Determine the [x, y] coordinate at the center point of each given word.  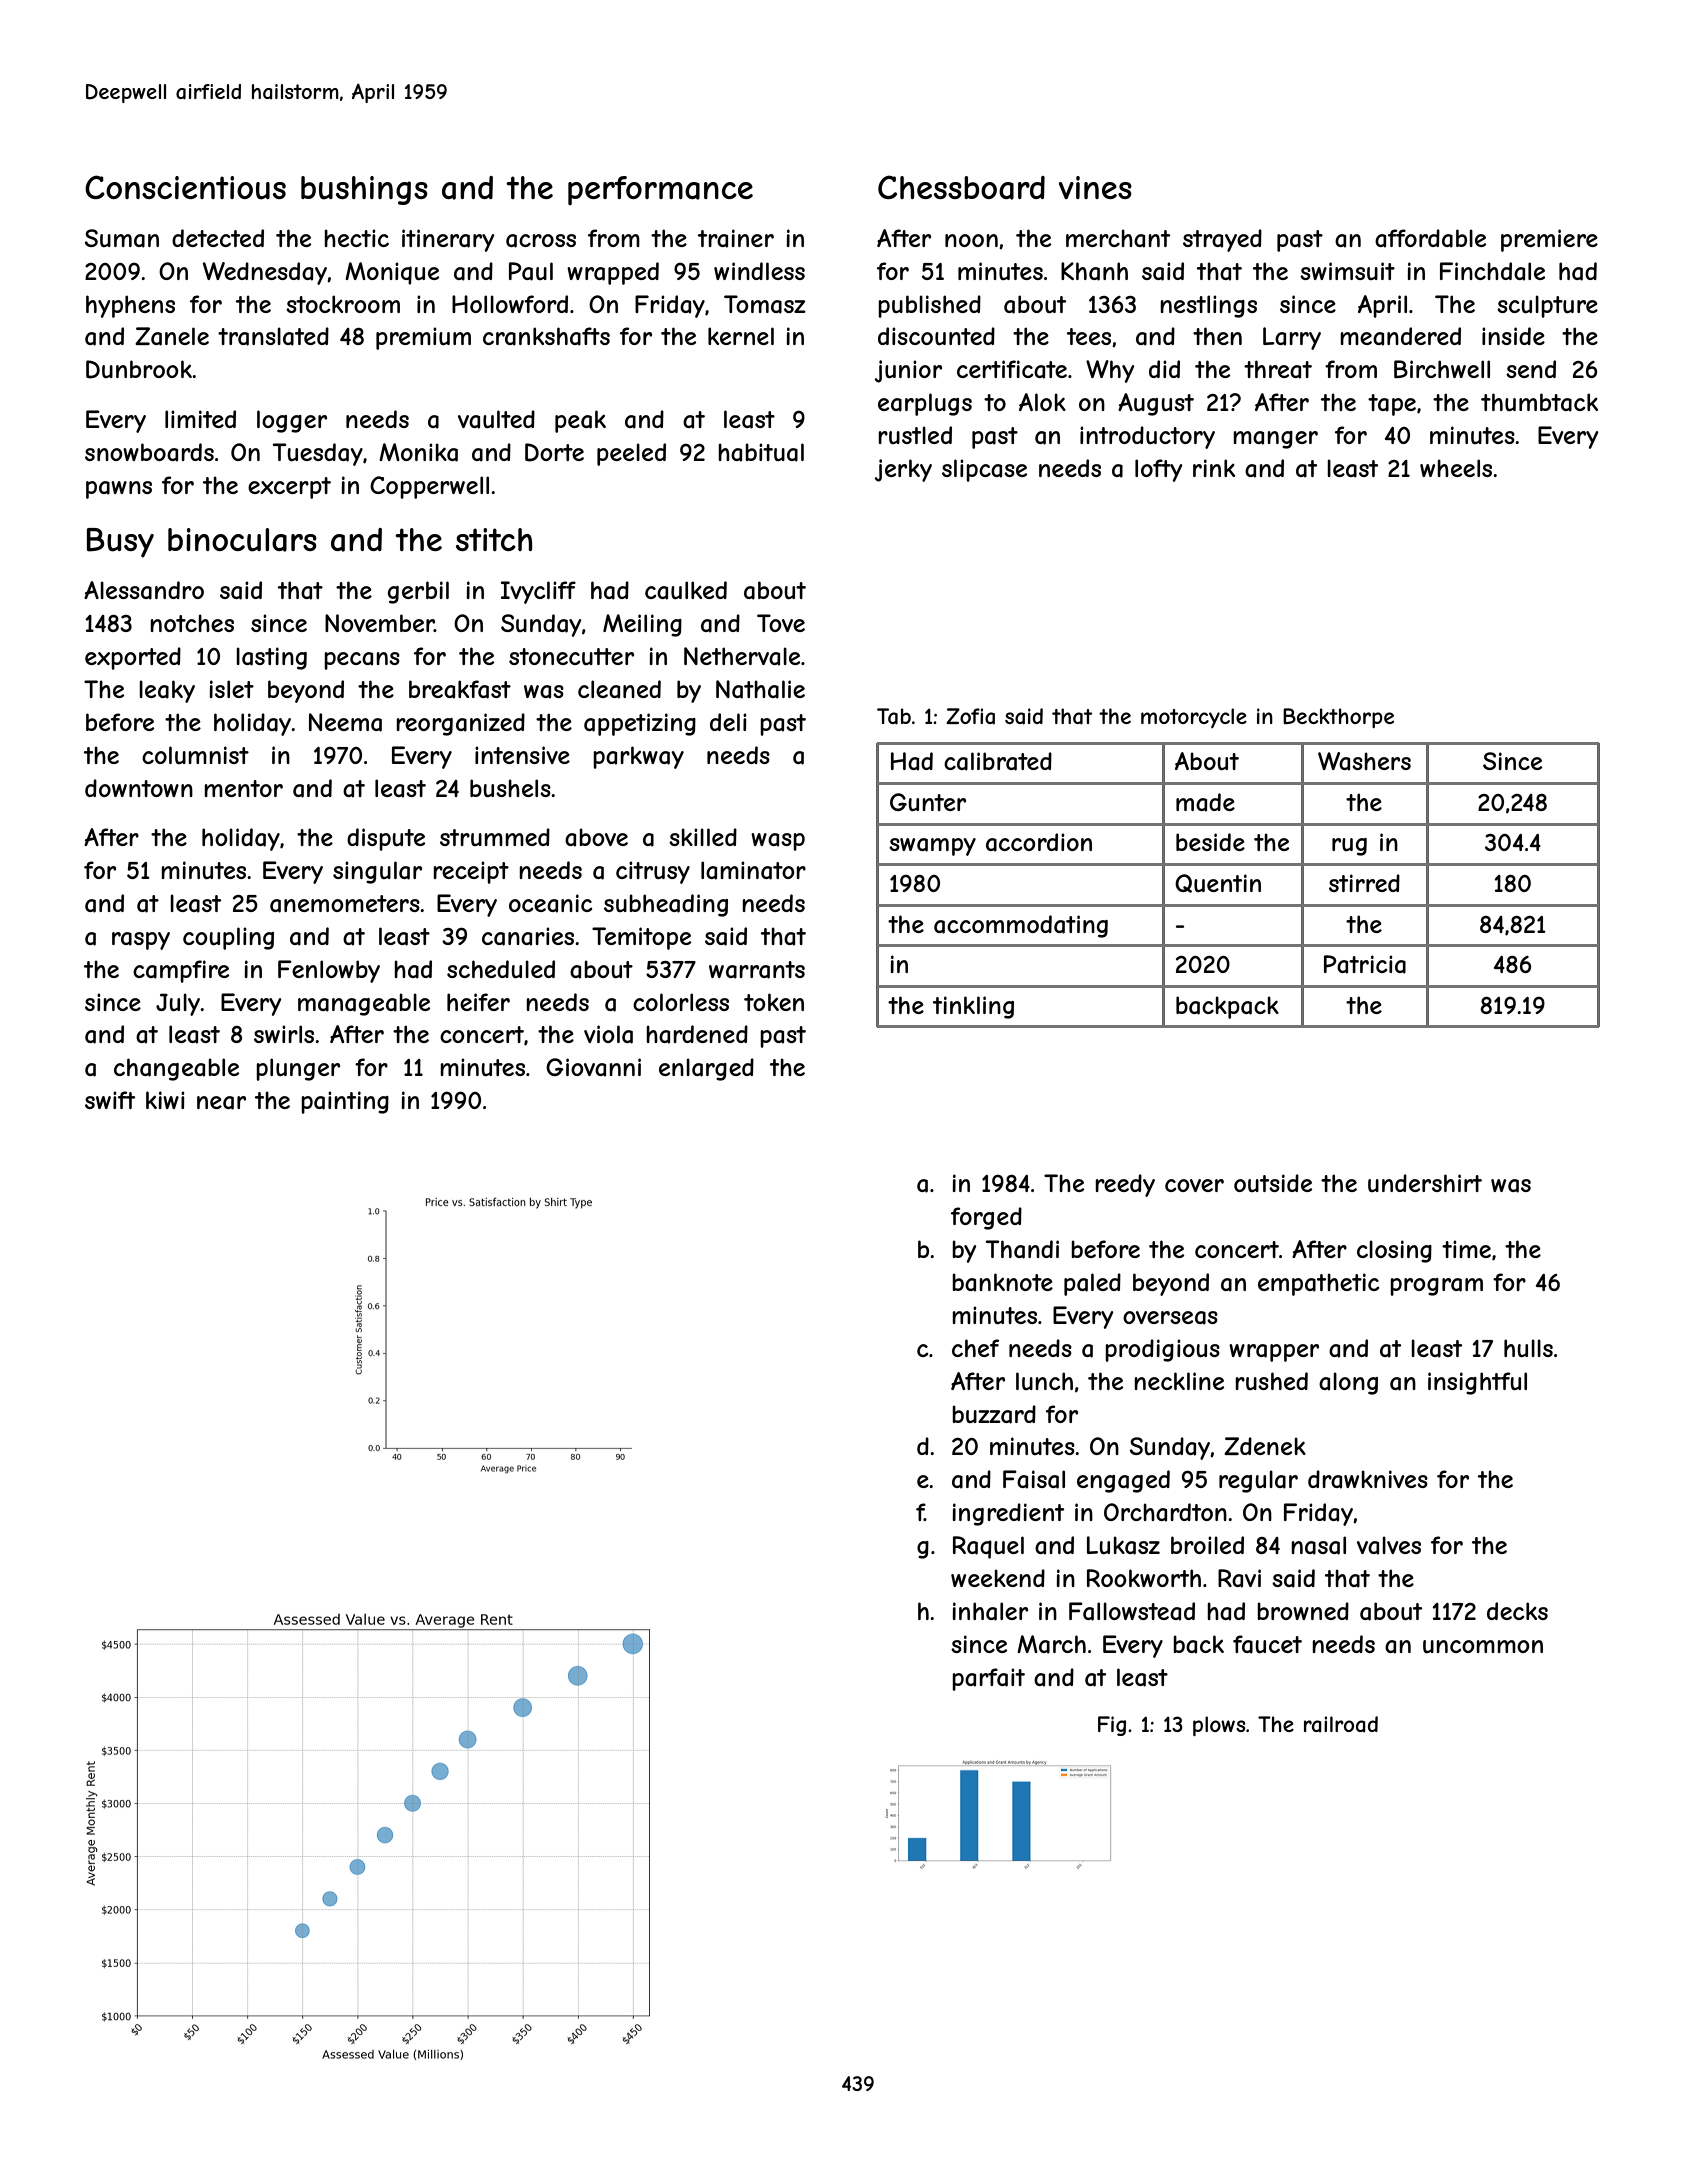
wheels [1456, 468]
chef [975, 1348]
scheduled [501, 969]
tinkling [973, 1007]
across [541, 241]
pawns [119, 490]
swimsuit [1347, 271]
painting [345, 1102]
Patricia [1365, 964]
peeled [631, 454]
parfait [988, 1679]
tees [1089, 336]
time [1466, 1249]
